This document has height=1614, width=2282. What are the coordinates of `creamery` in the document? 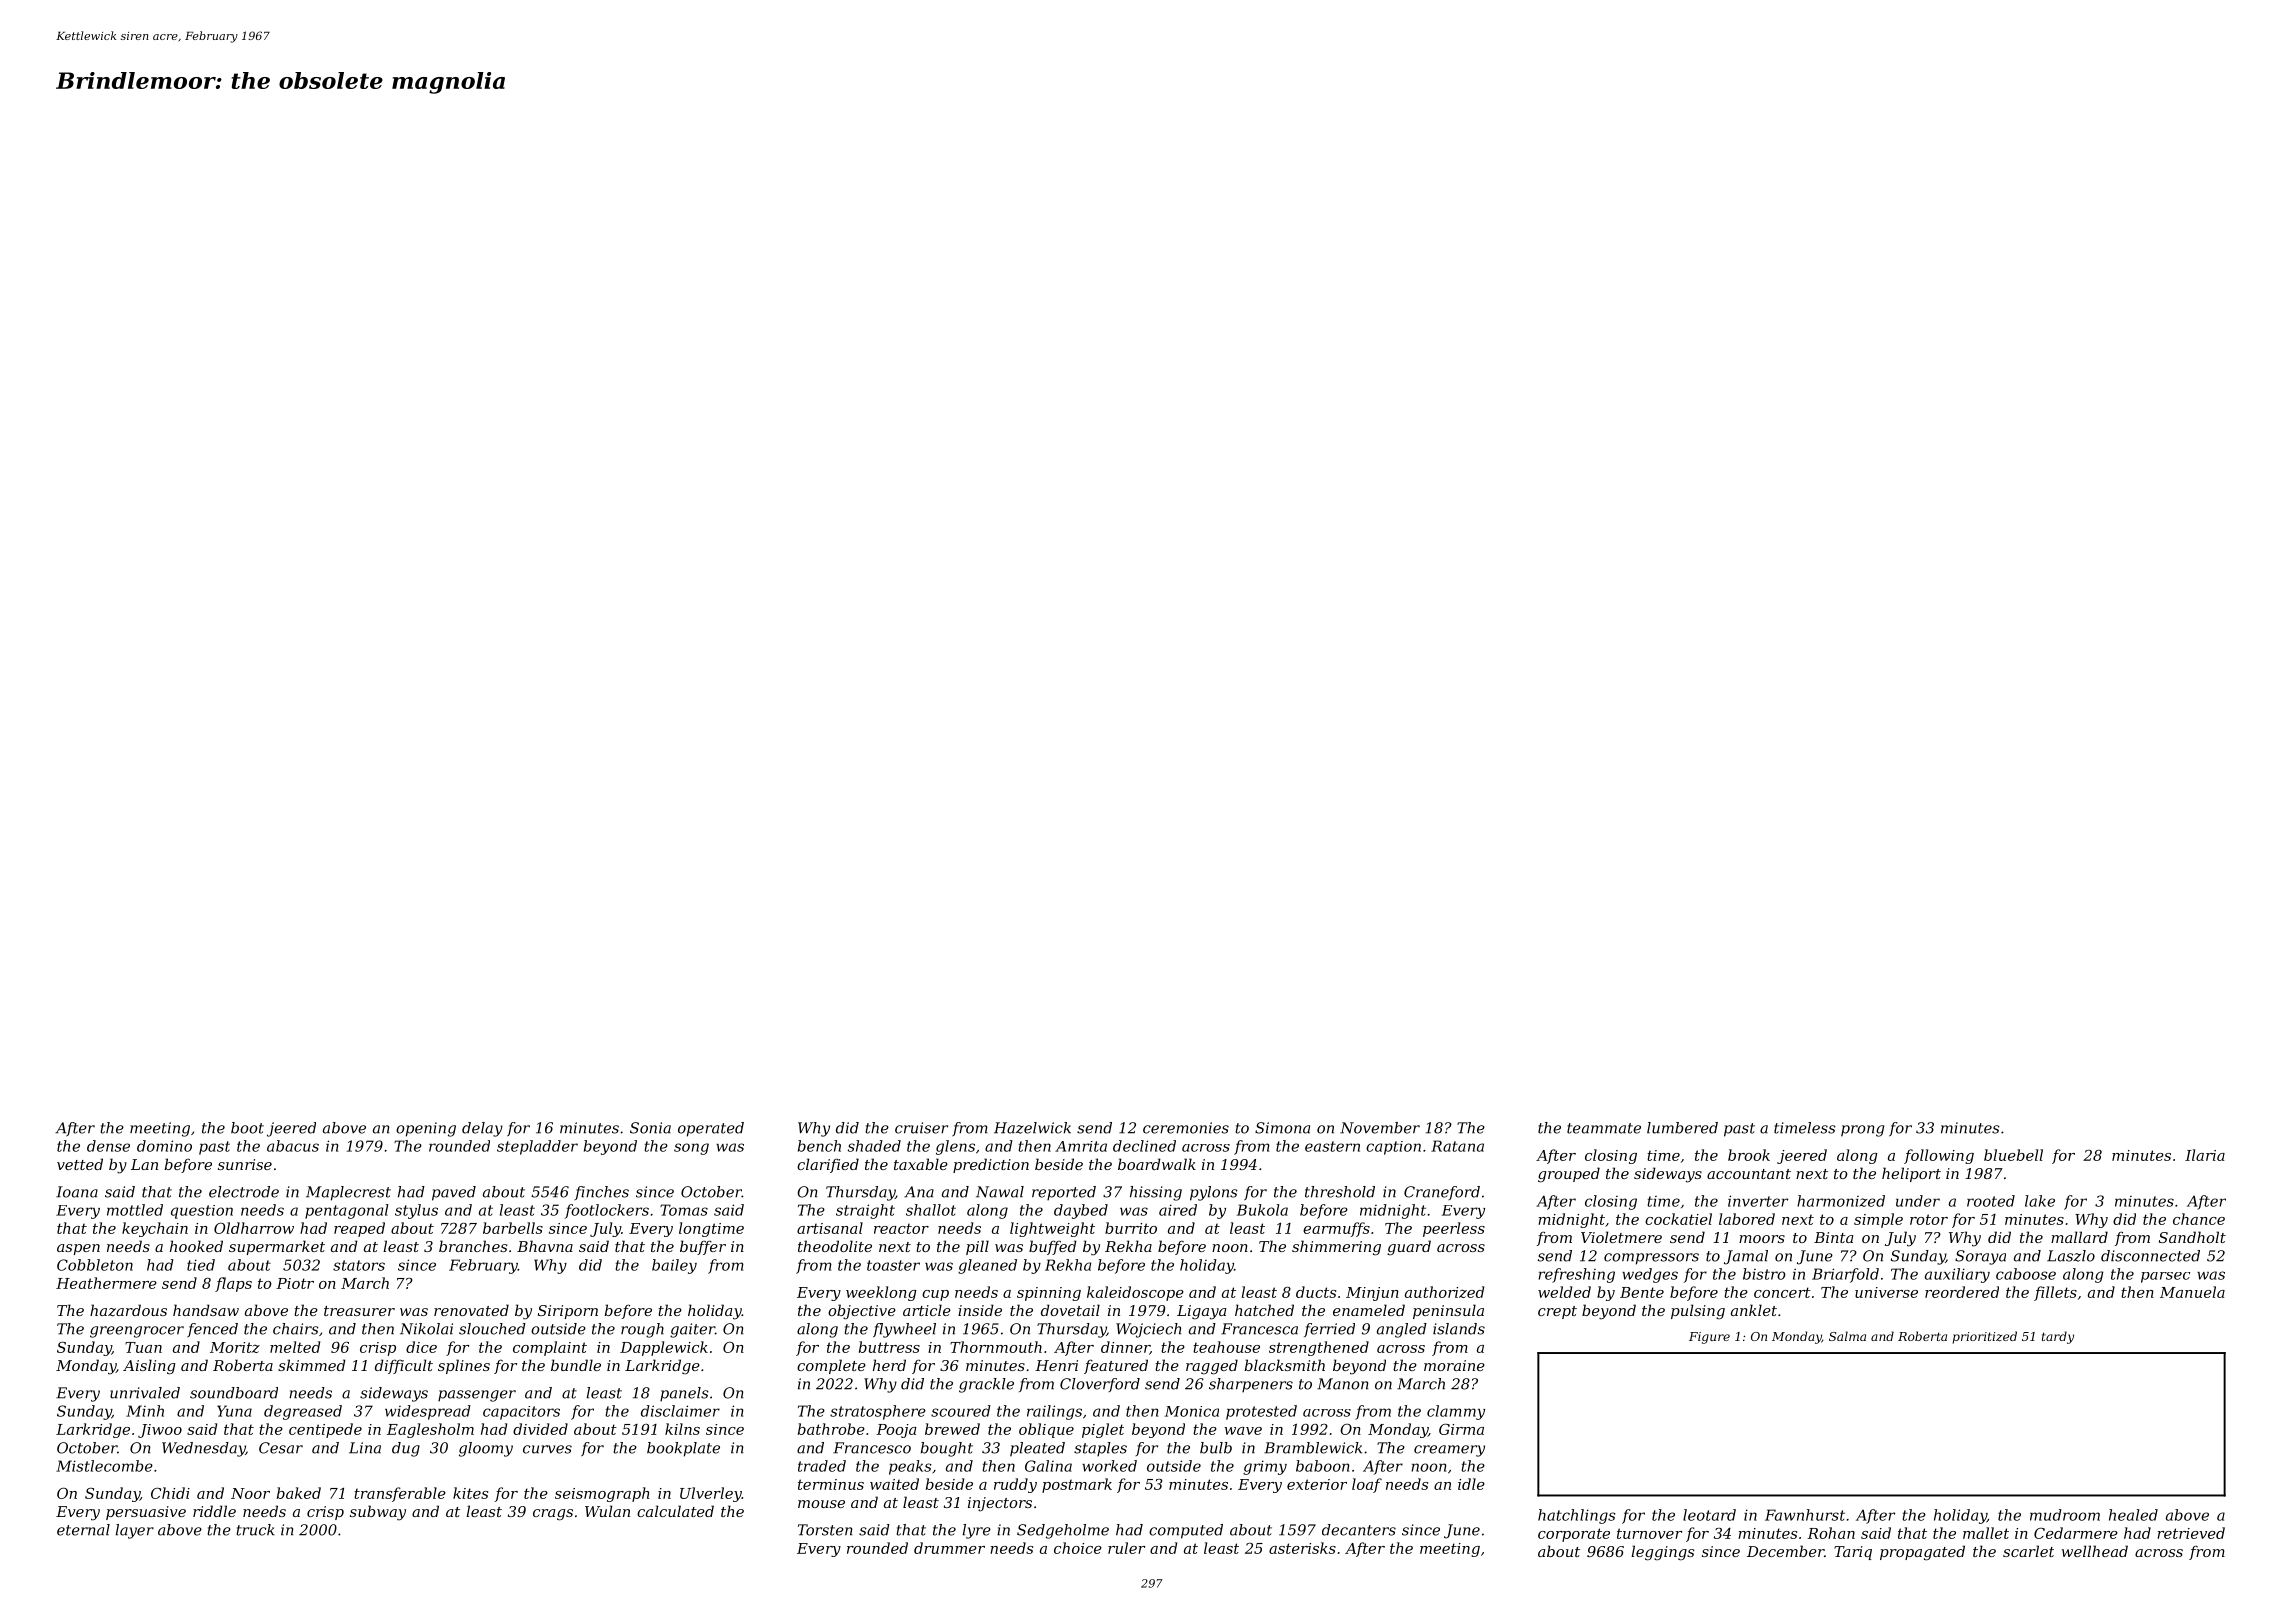 It's located at (1449, 1451).
